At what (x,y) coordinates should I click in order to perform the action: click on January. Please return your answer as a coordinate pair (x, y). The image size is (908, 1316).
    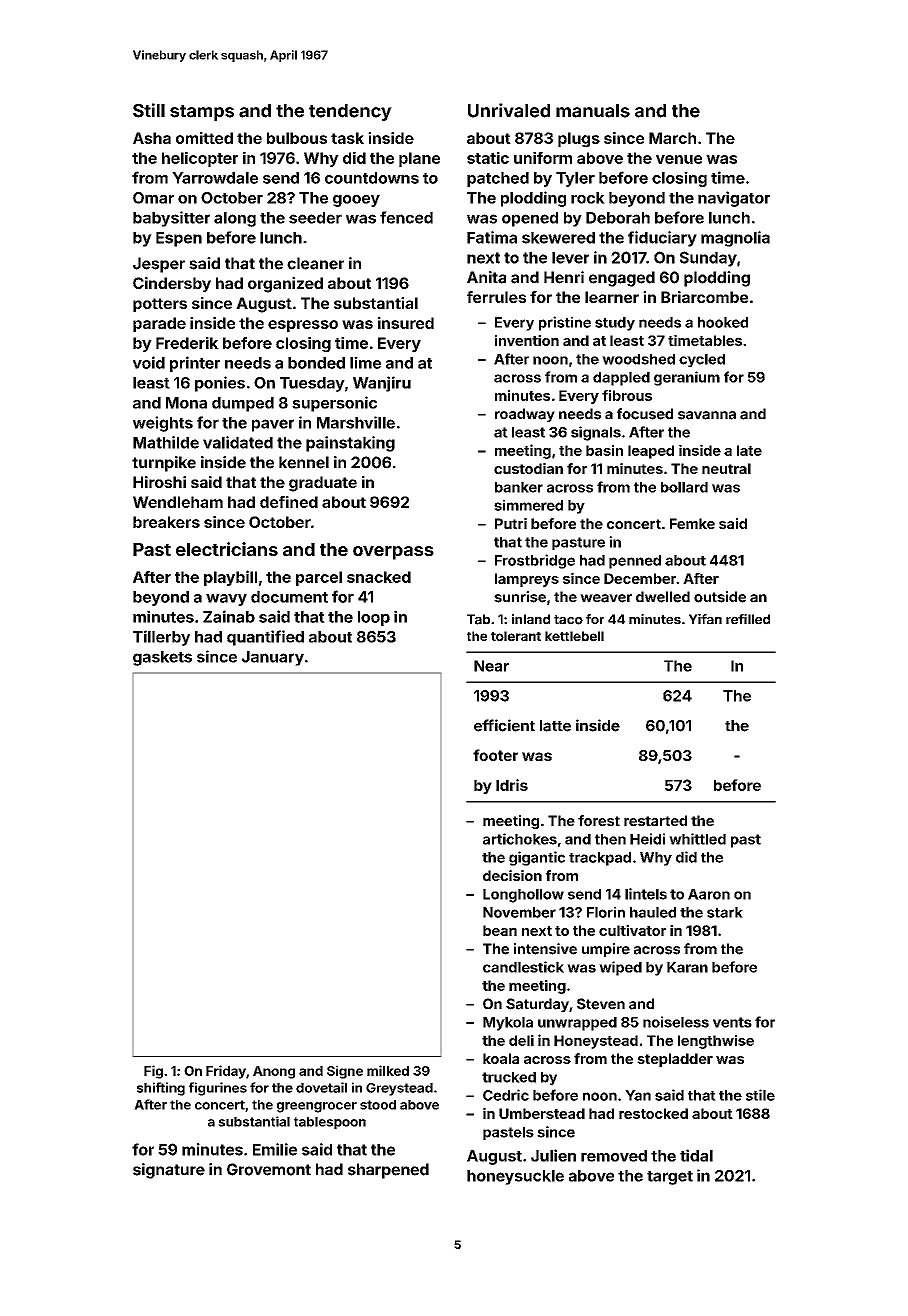
    Looking at the image, I should click on (273, 658).
